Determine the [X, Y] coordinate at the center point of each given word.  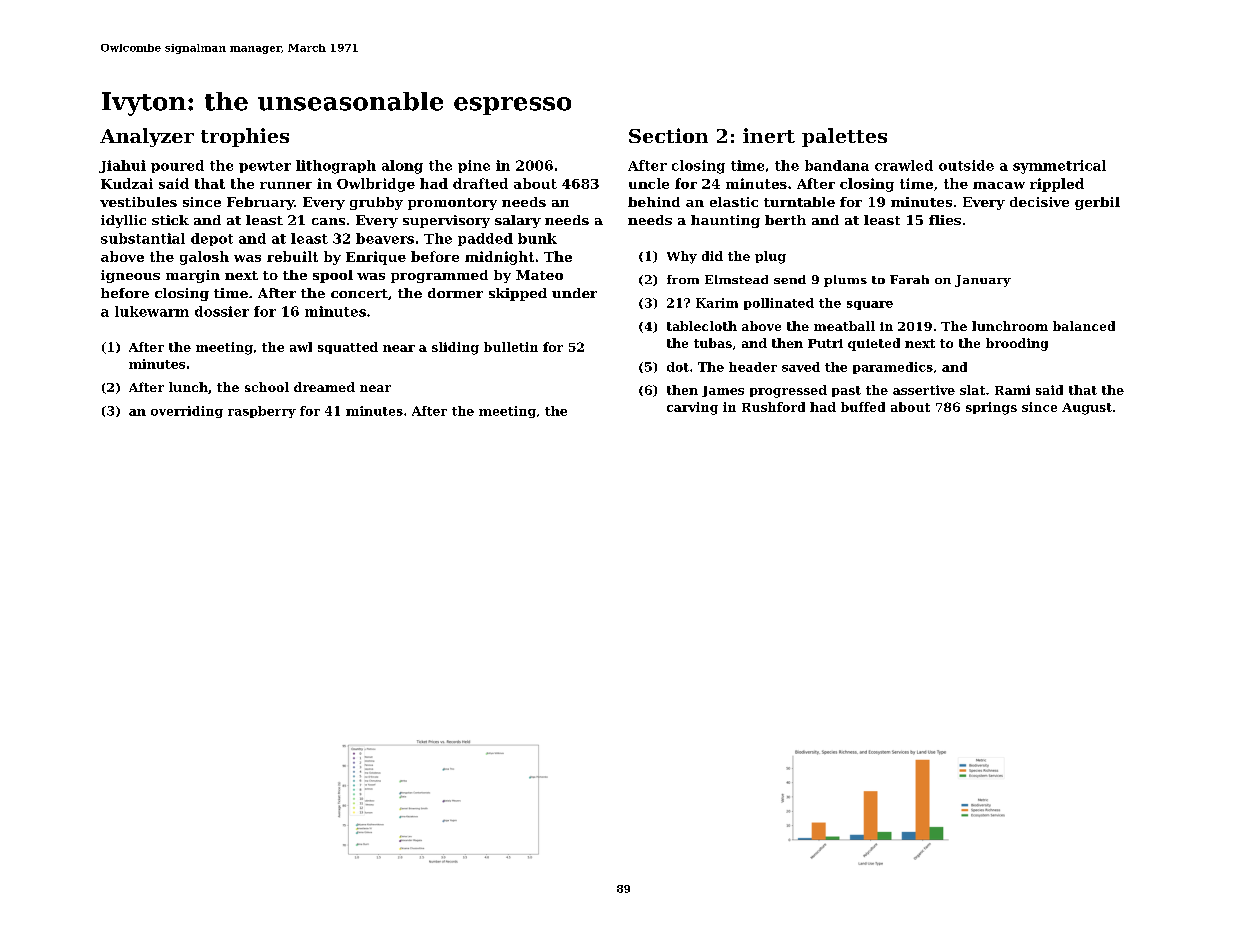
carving [692, 408]
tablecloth [702, 326]
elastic [734, 202]
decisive [1039, 202]
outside [966, 165]
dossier [222, 311]
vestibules [138, 202]
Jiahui [122, 166]
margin [193, 276]
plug [770, 257]
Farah [909, 279]
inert [769, 135]
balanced [1084, 326]
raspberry [262, 412]
